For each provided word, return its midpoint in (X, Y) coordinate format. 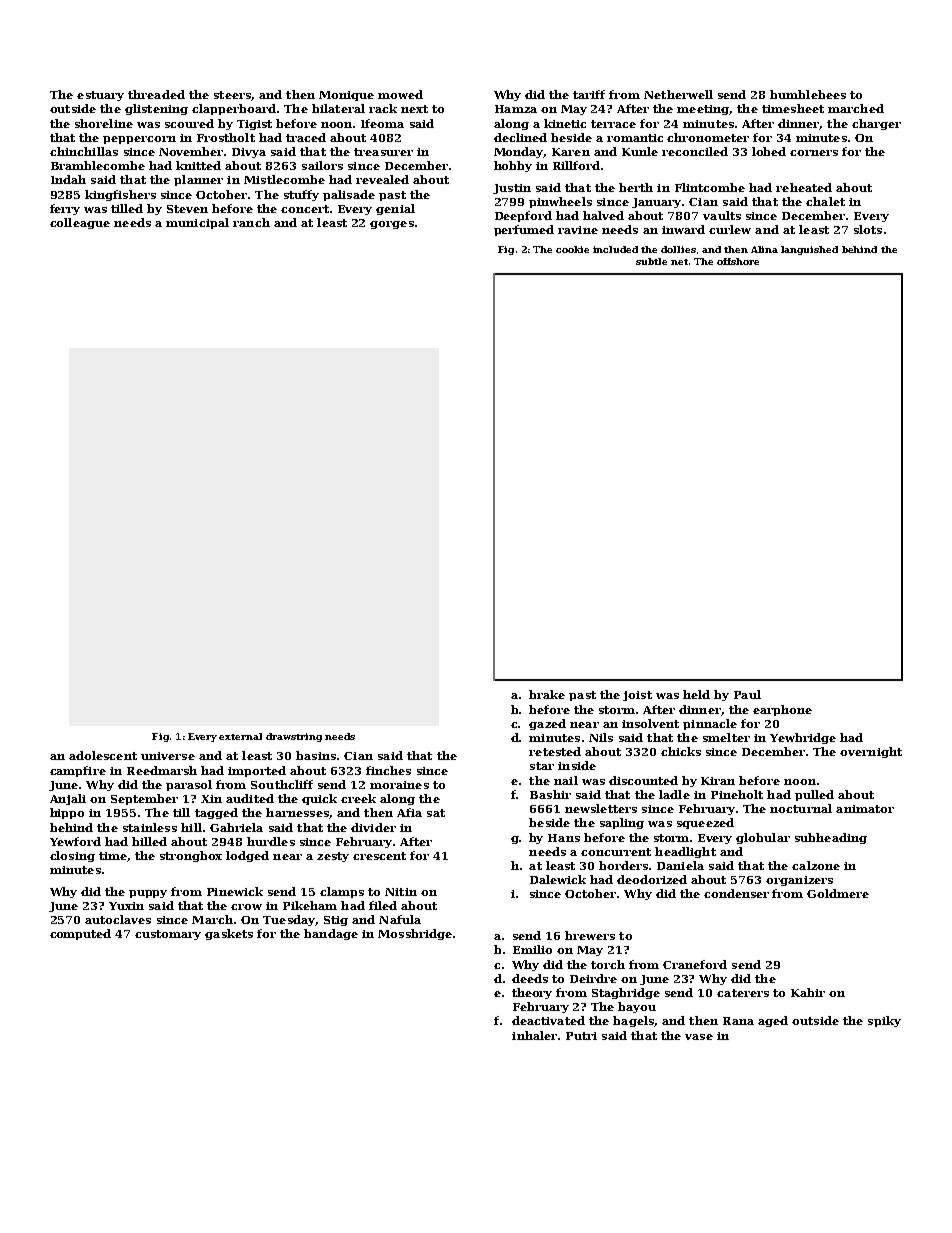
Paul (747, 694)
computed (80, 934)
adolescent (103, 755)
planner (198, 180)
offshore (738, 261)
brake (547, 694)
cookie (572, 249)
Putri (581, 1036)
